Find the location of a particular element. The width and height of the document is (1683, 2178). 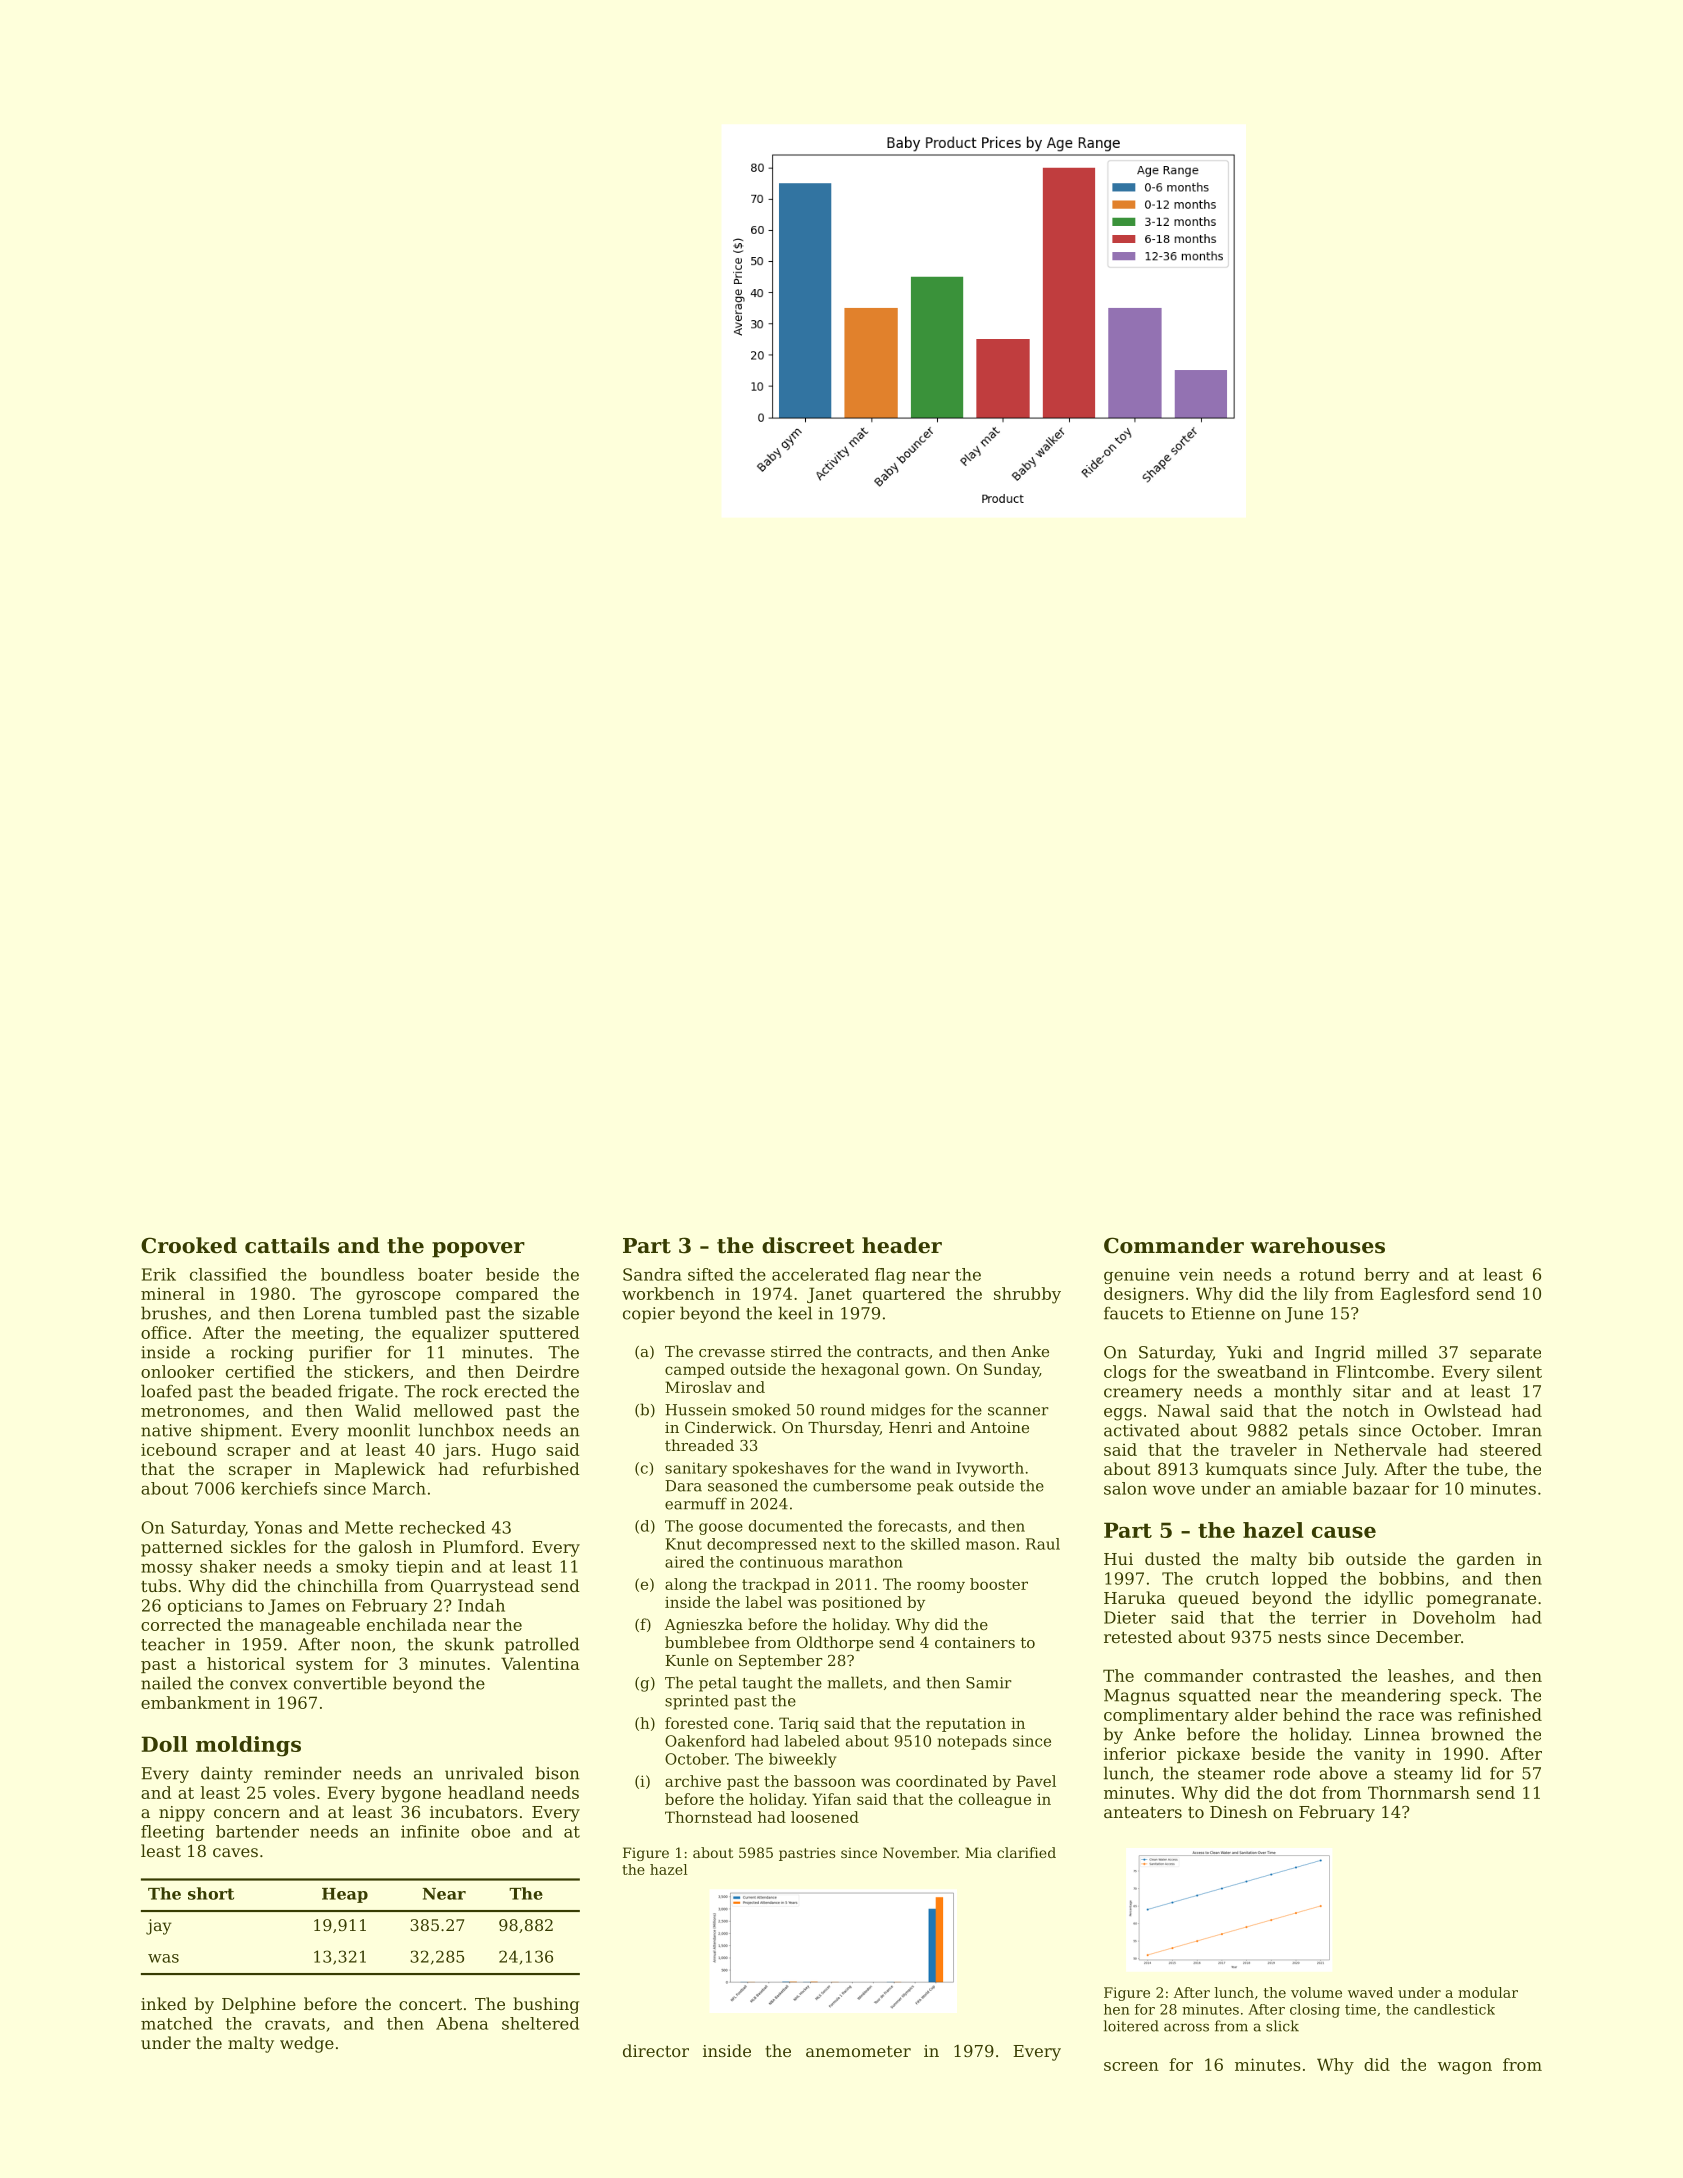

director is located at coordinates (656, 2050).
